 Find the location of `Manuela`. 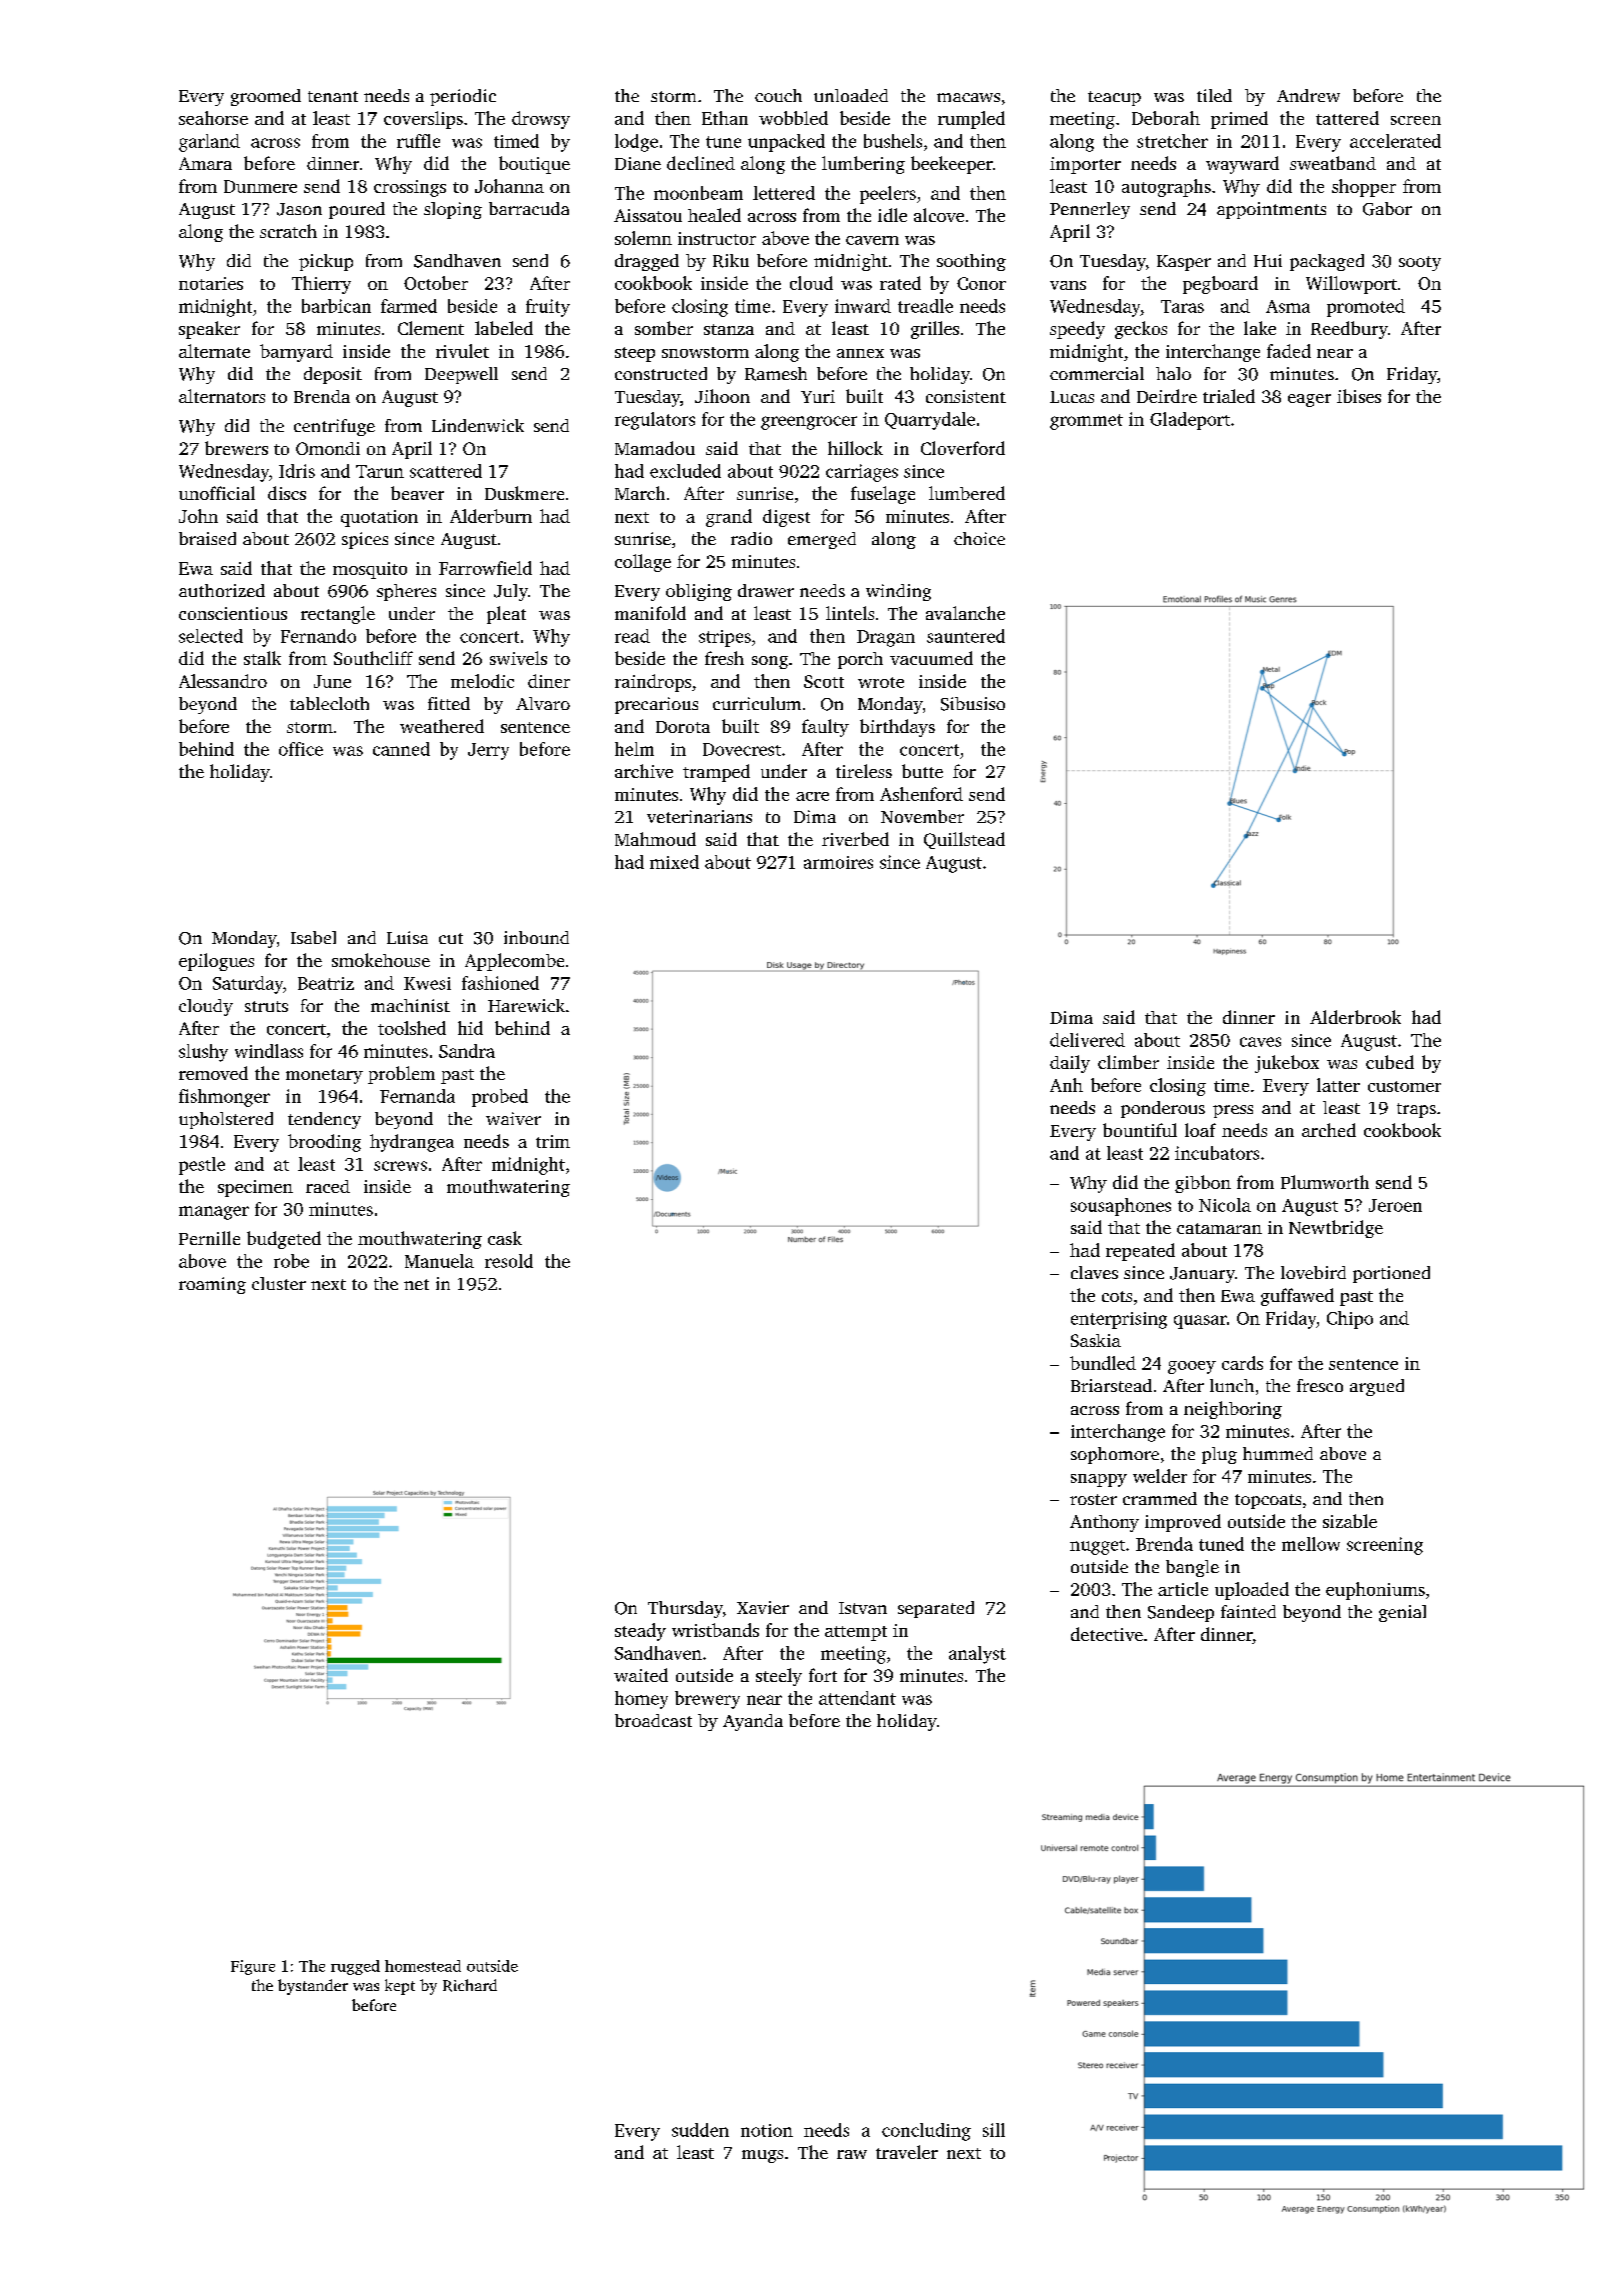

Manuela is located at coordinates (439, 1261).
